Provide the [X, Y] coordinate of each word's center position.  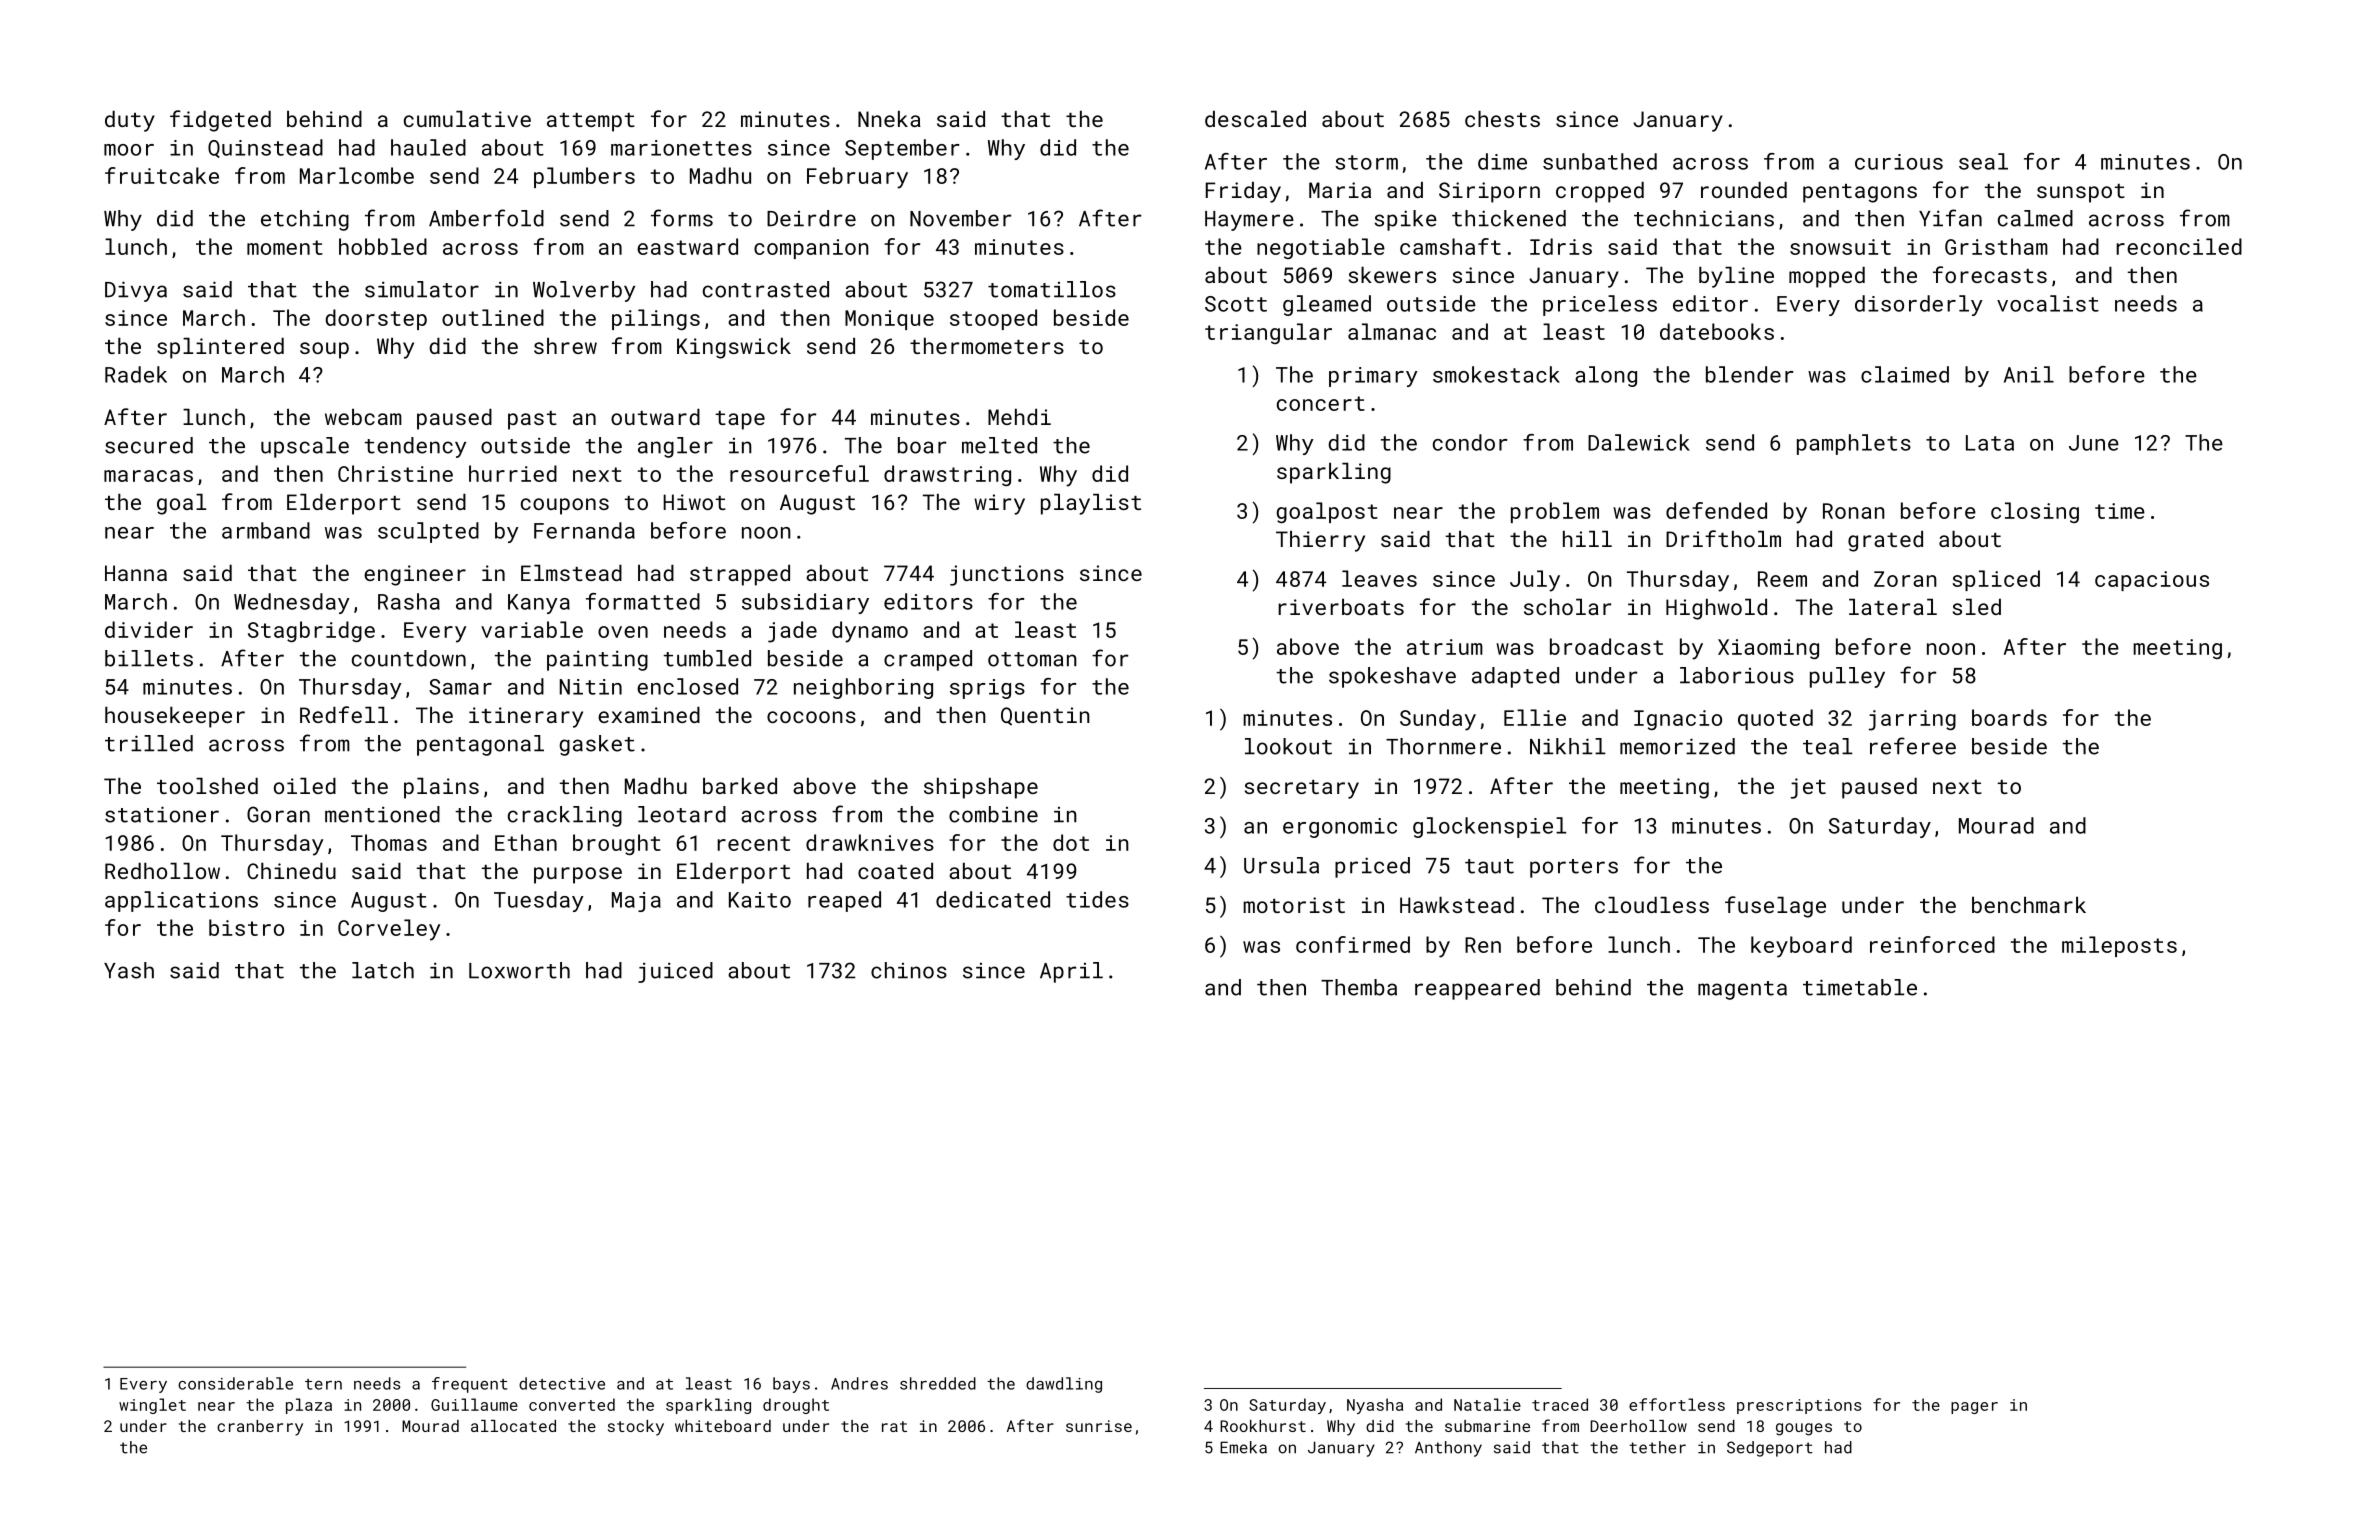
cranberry [260, 1428]
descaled [1255, 119]
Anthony [1448, 1449]
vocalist [2048, 303]
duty [130, 121]
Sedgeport [1770, 1449]
